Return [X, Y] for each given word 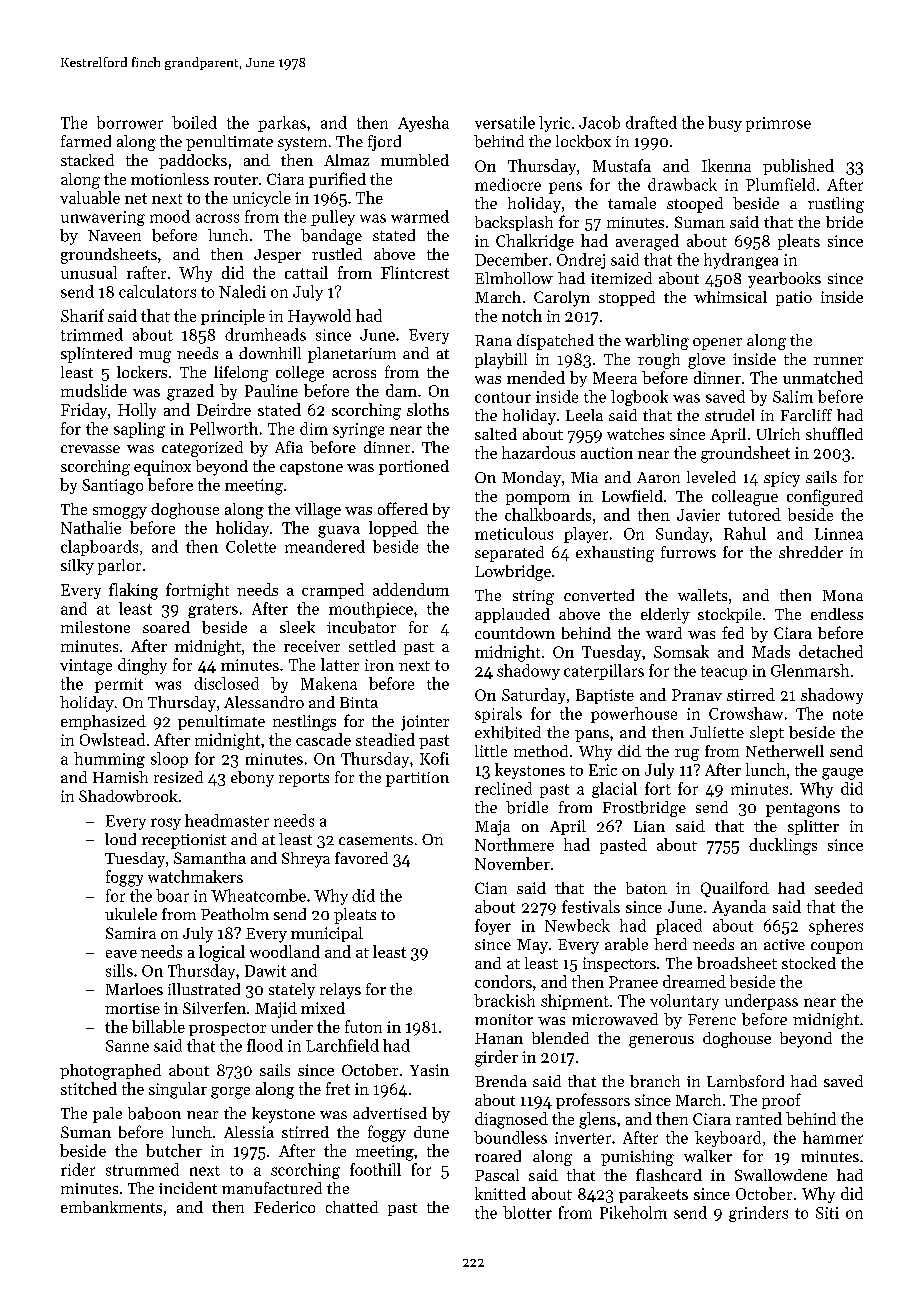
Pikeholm [633, 1212]
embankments [111, 1207]
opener [717, 344]
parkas [282, 124]
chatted [352, 1207]
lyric [554, 124]
